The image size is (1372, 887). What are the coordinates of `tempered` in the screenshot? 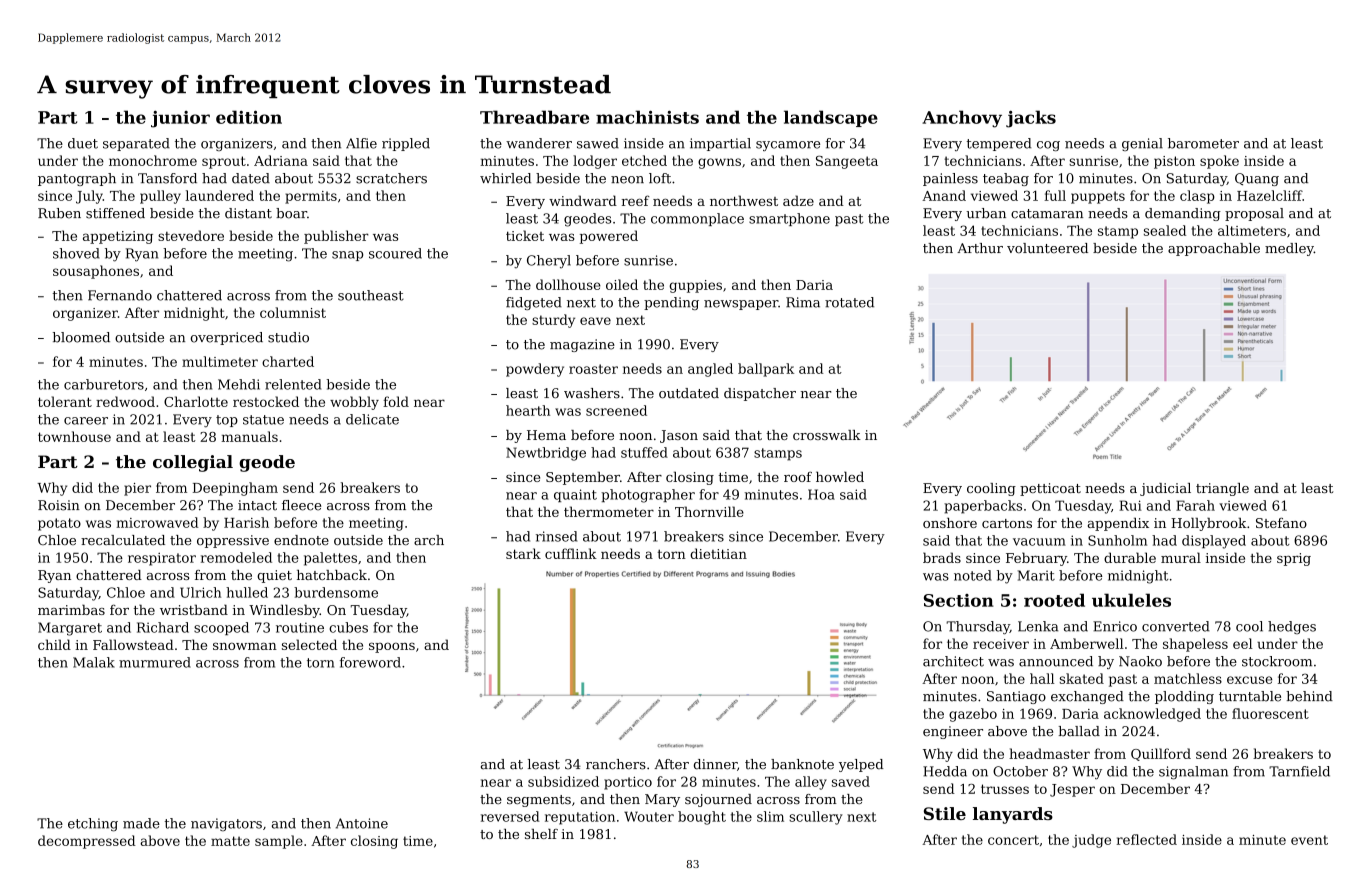 It's located at (999, 144).
